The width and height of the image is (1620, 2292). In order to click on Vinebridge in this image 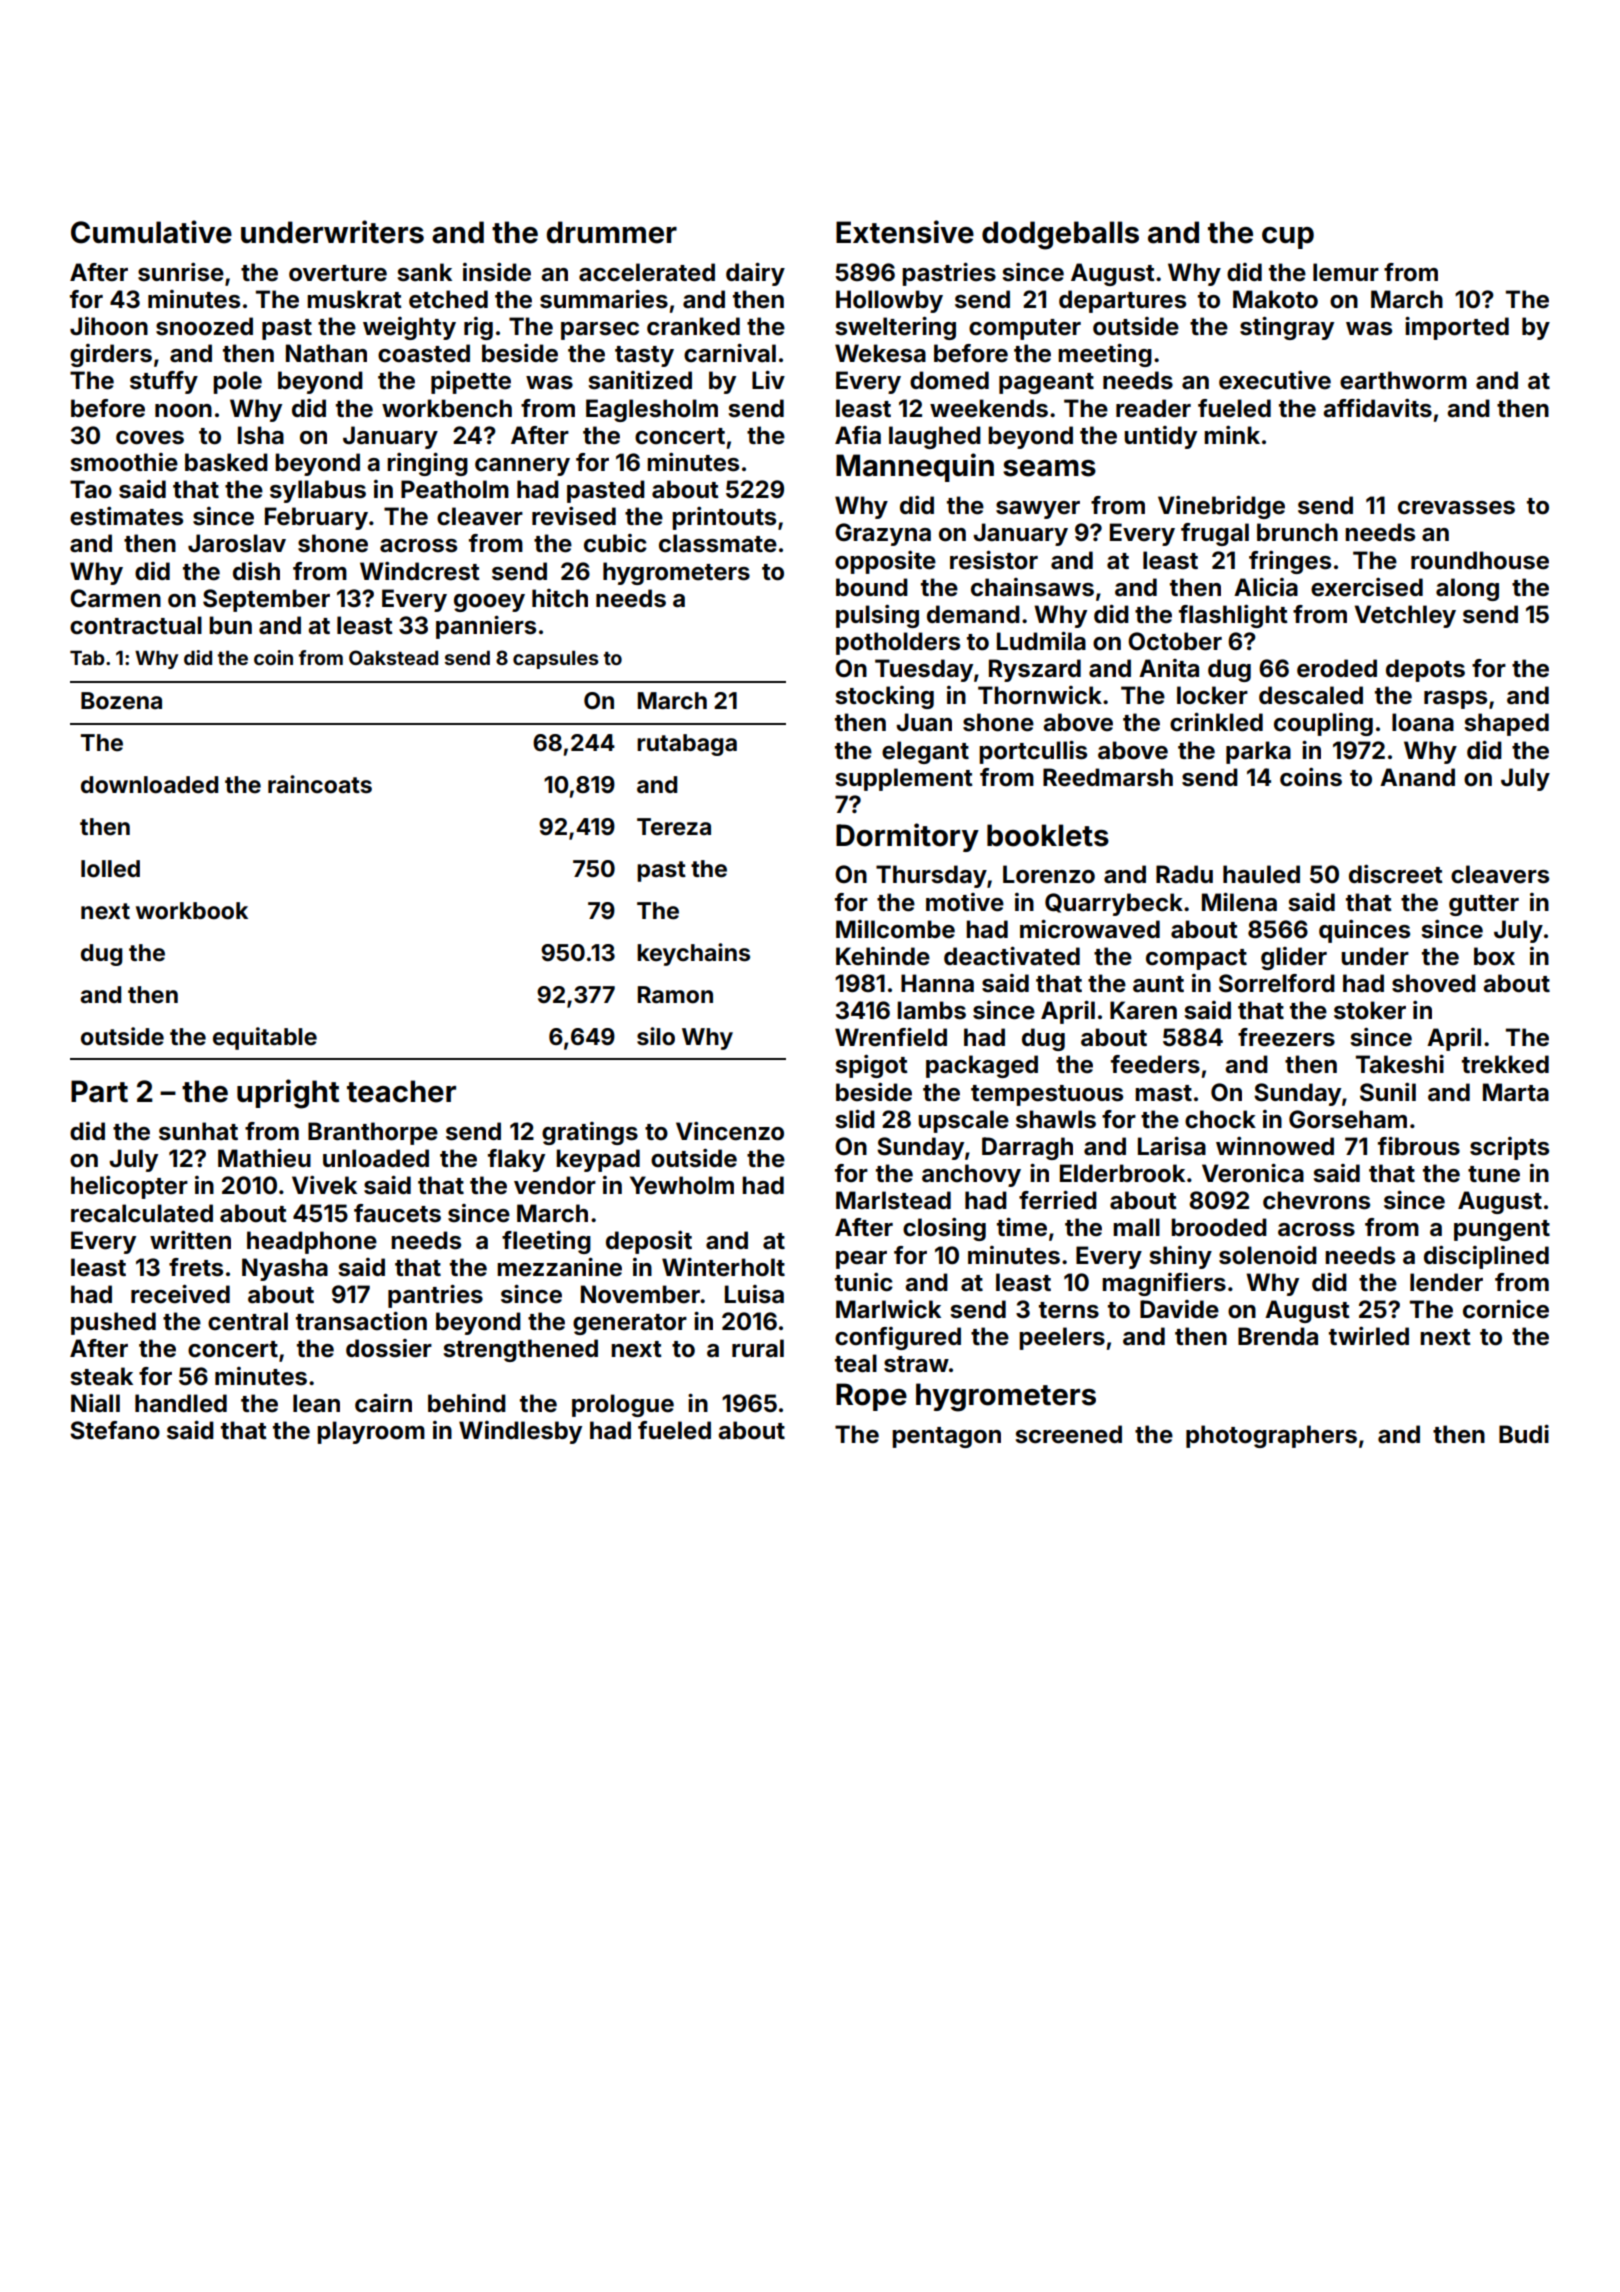, I will do `click(1221, 507)`.
